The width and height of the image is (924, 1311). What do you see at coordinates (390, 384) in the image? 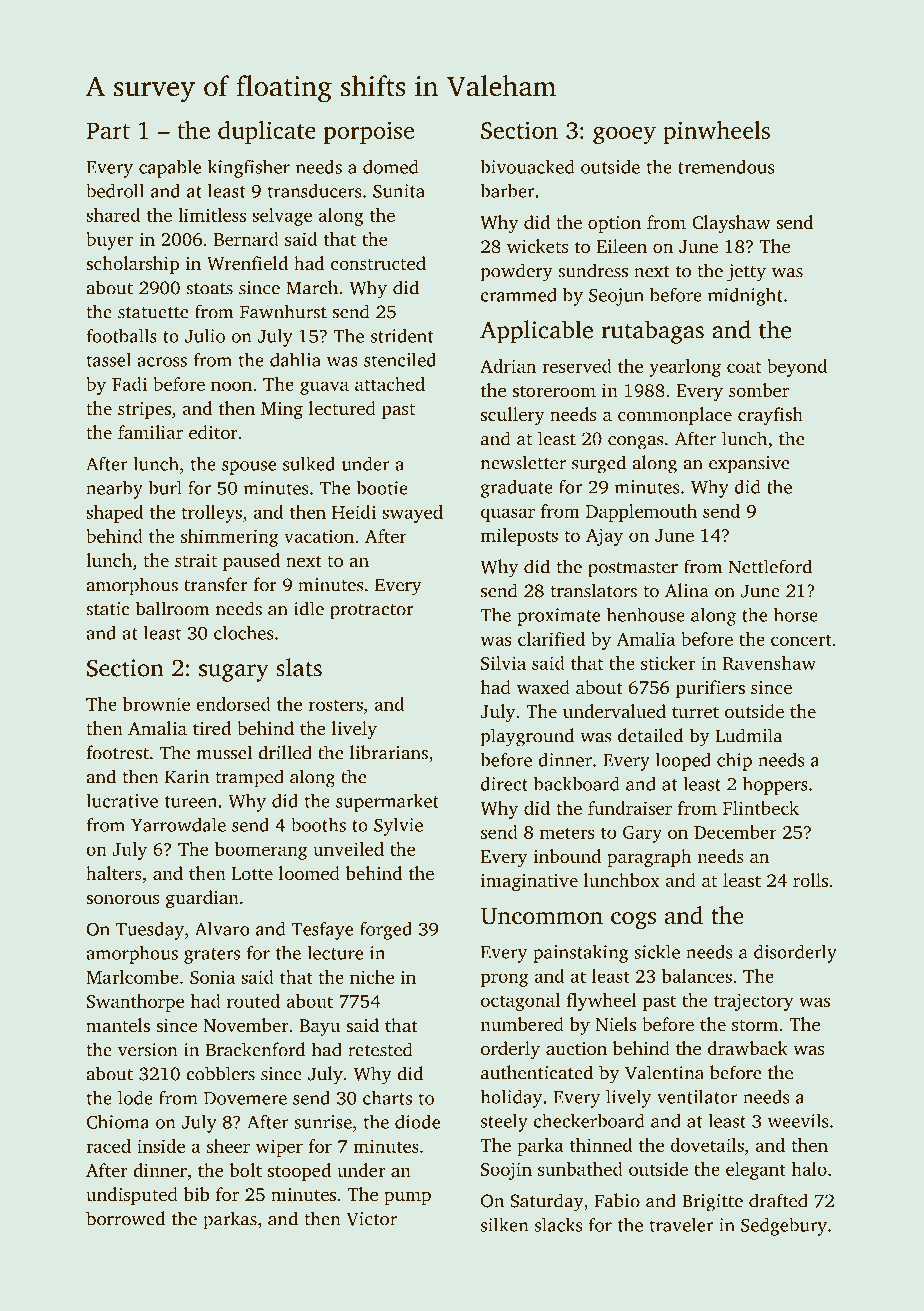
I see `attached` at bounding box center [390, 384].
